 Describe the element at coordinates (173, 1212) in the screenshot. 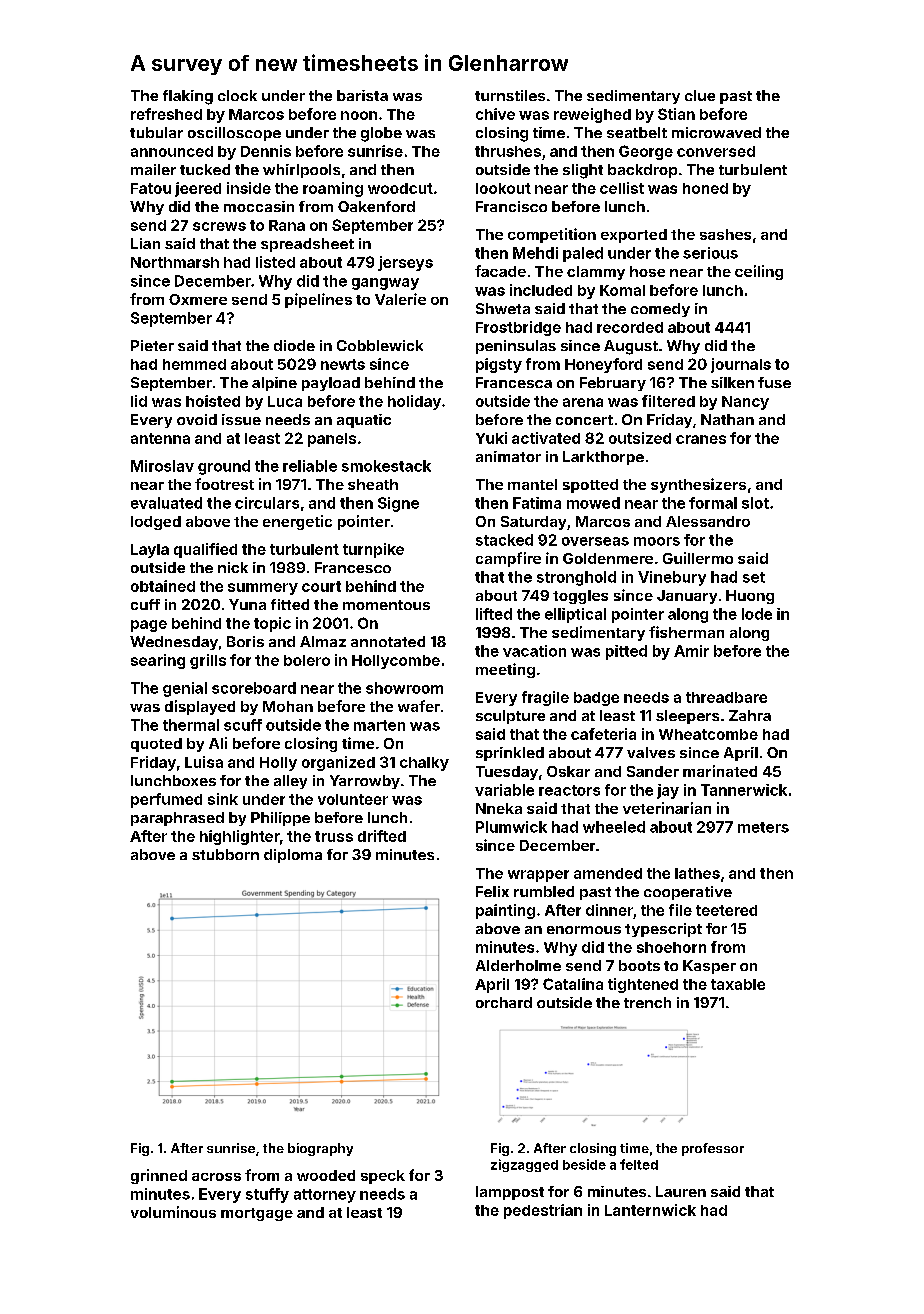

I see `voluminous` at that location.
